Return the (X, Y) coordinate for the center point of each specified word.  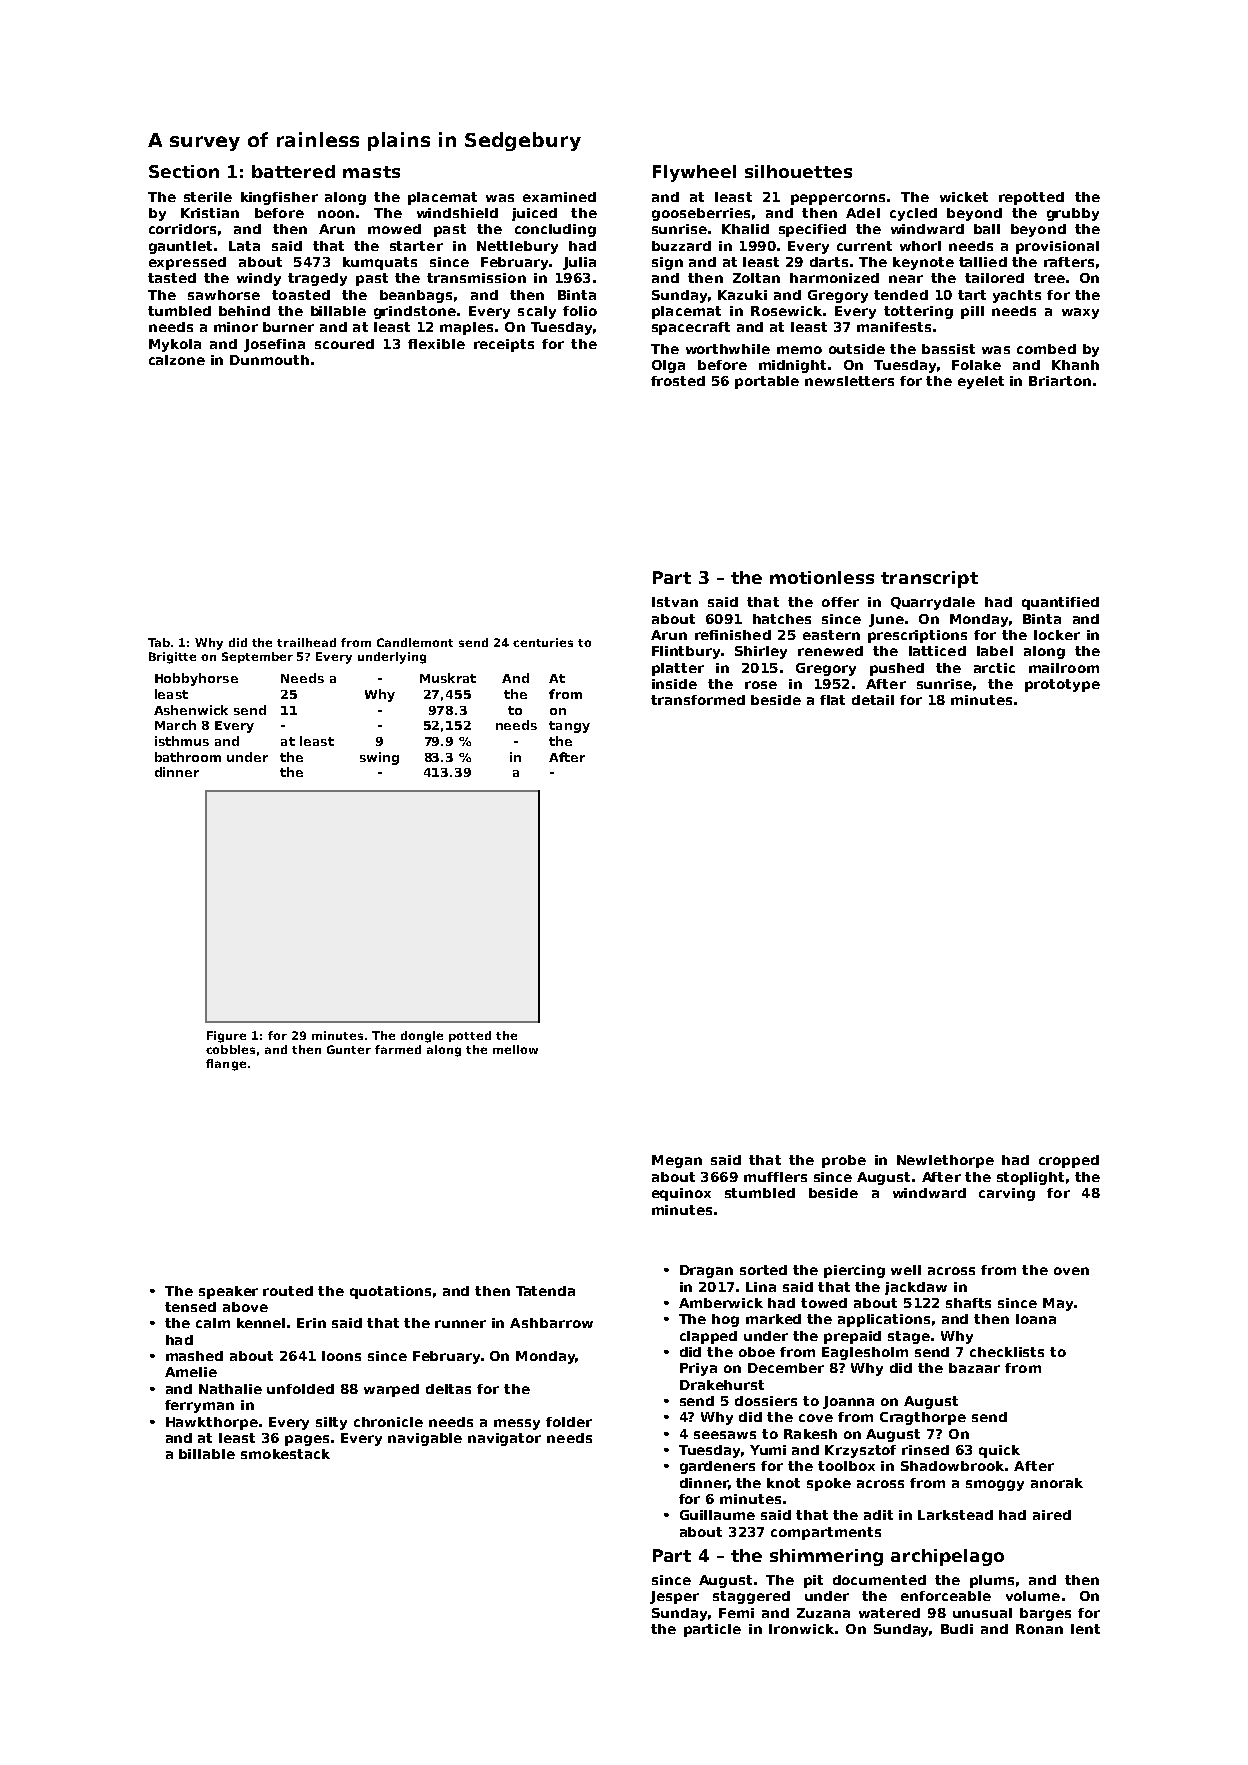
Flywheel (694, 173)
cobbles (230, 1049)
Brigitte (172, 658)
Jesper (674, 1597)
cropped (1069, 1161)
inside (674, 684)
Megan (677, 1161)
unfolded (300, 1389)
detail (873, 700)
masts (371, 172)
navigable (425, 1439)
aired (1052, 1515)
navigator (504, 1439)
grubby (1073, 214)
